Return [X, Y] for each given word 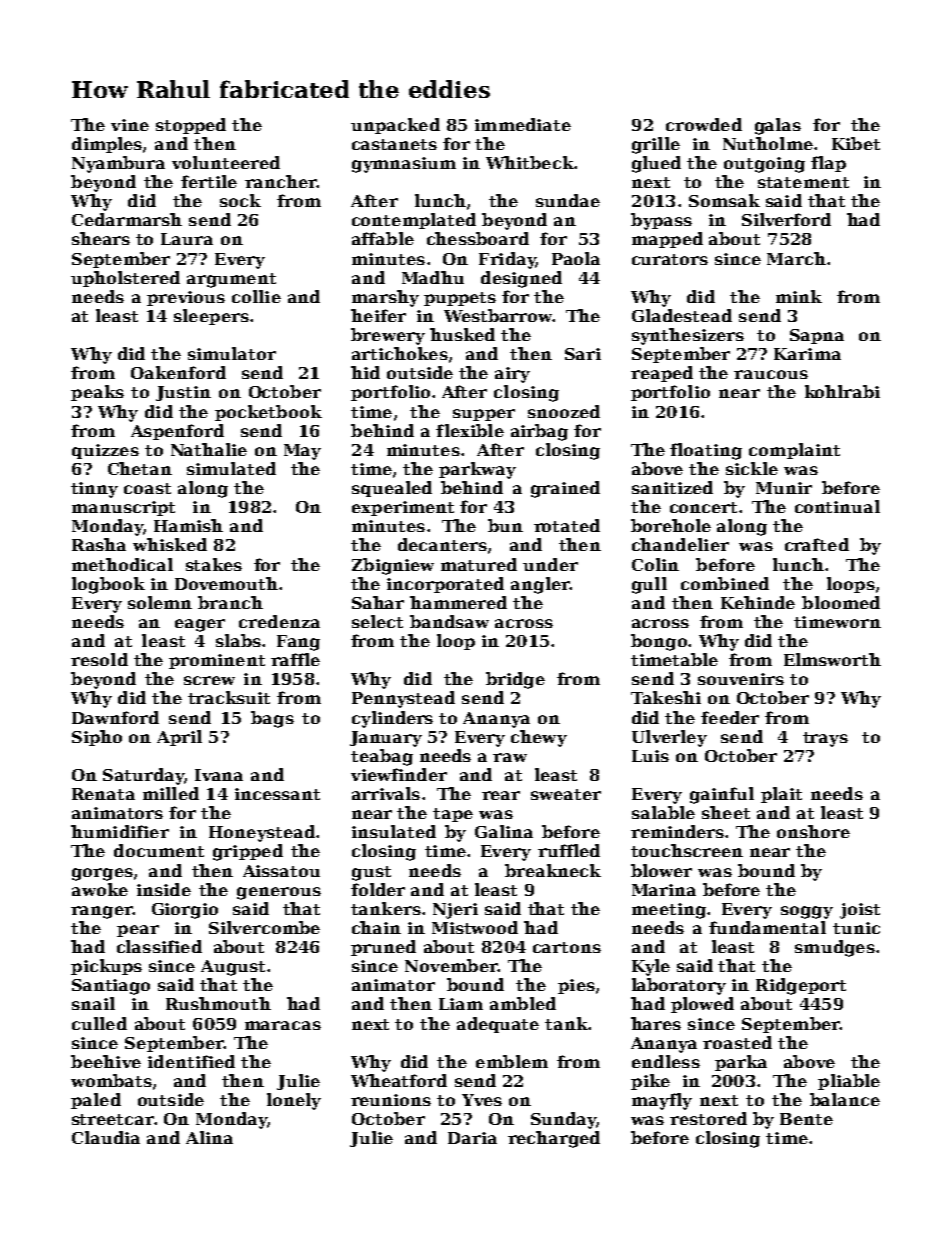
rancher [281, 181]
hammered [458, 602]
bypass [661, 221]
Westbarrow [498, 315]
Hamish [188, 525]
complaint [794, 451]
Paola [576, 258]
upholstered [125, 279]
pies [576, 986]
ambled [523, 1003]
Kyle [651, 967]
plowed [702, 1005]
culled [99, 1023]
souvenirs [741, 679]
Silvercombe [264, 927]
